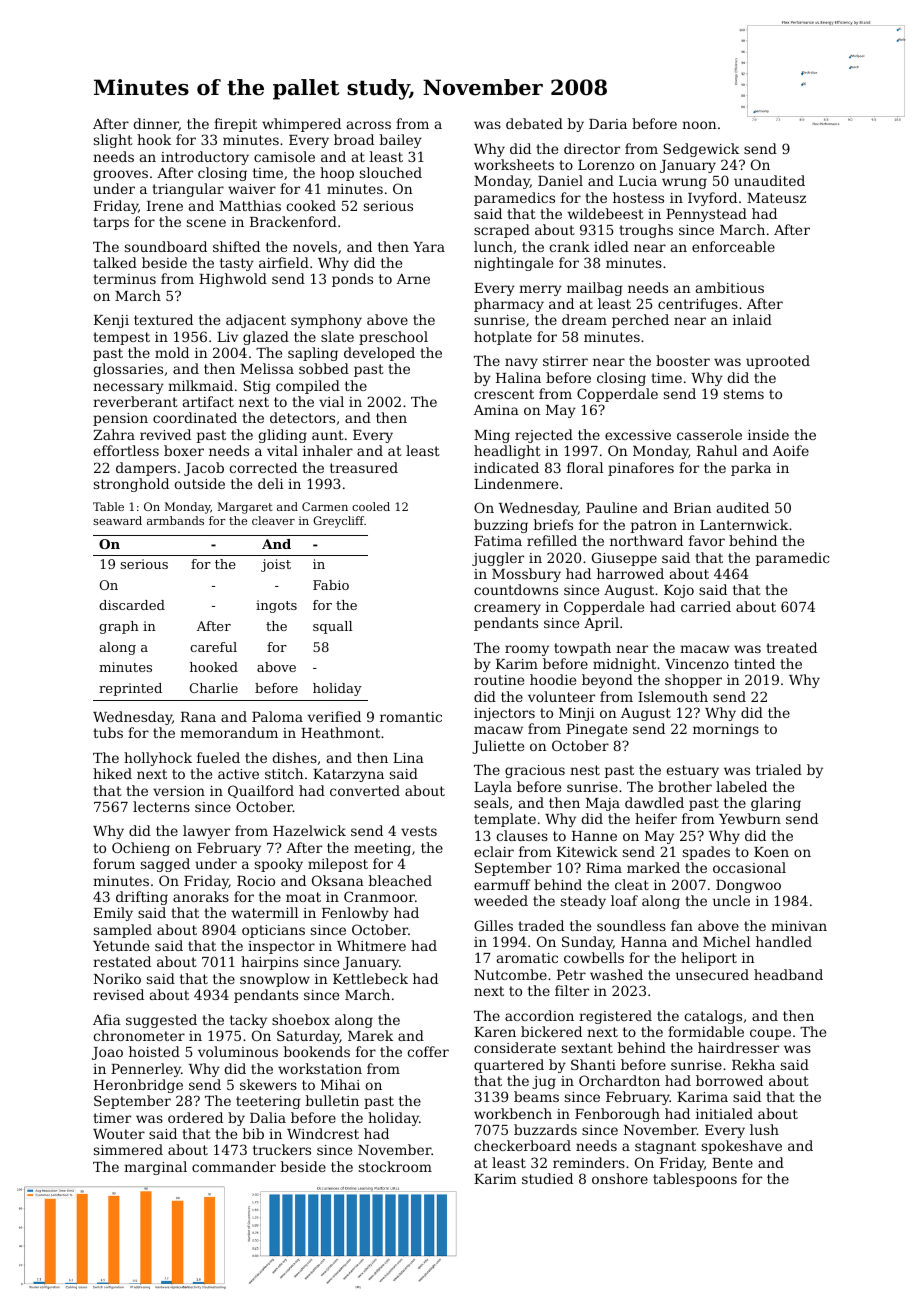 Image resolution: width=924 pixels, height=1308 pixels. I want to click on Pauline, so click(611, 507).
